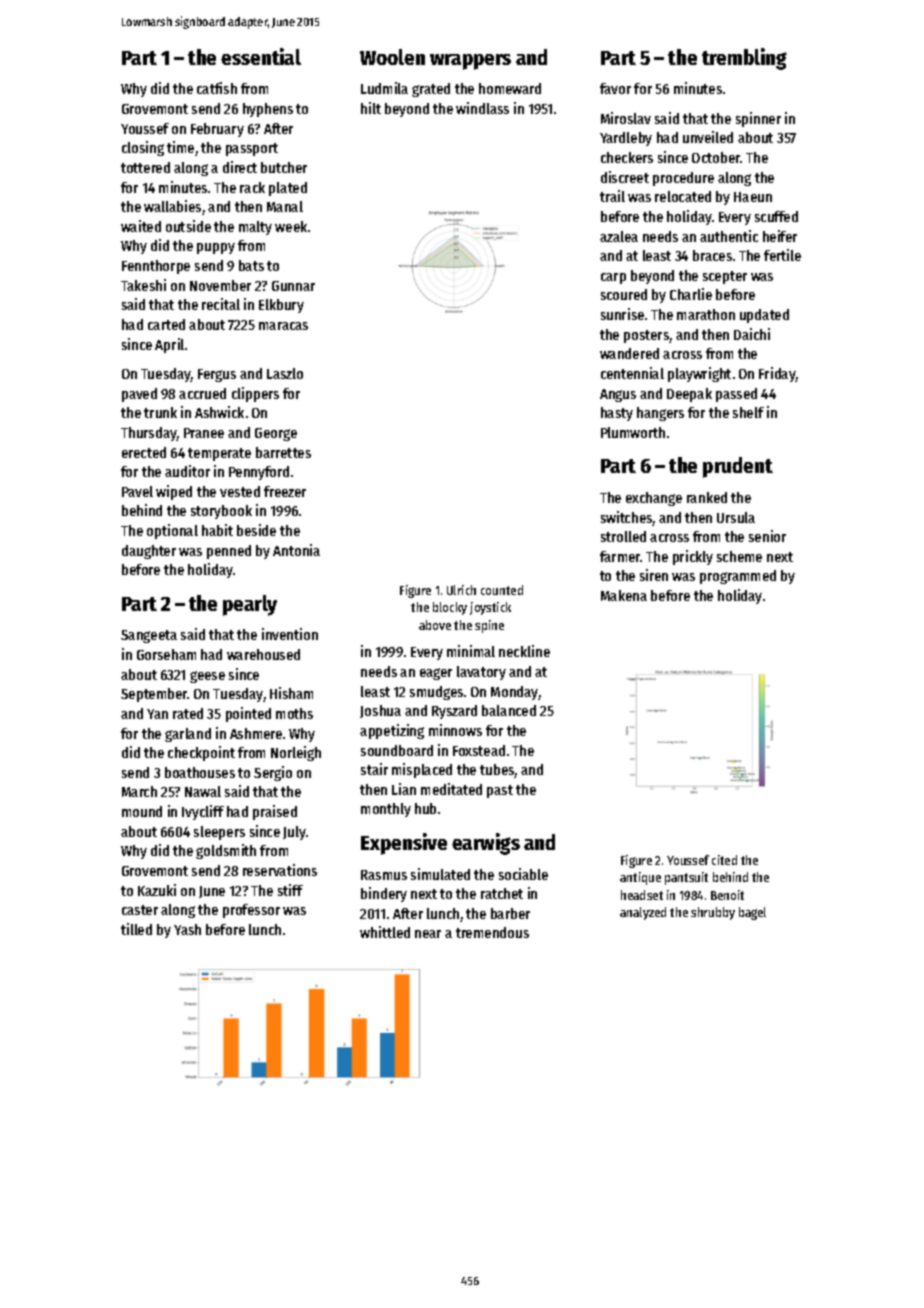  What do you see at coordinates (290, 890) in the screenshot?
I see `stiff` at bounding box center [290, 890].
